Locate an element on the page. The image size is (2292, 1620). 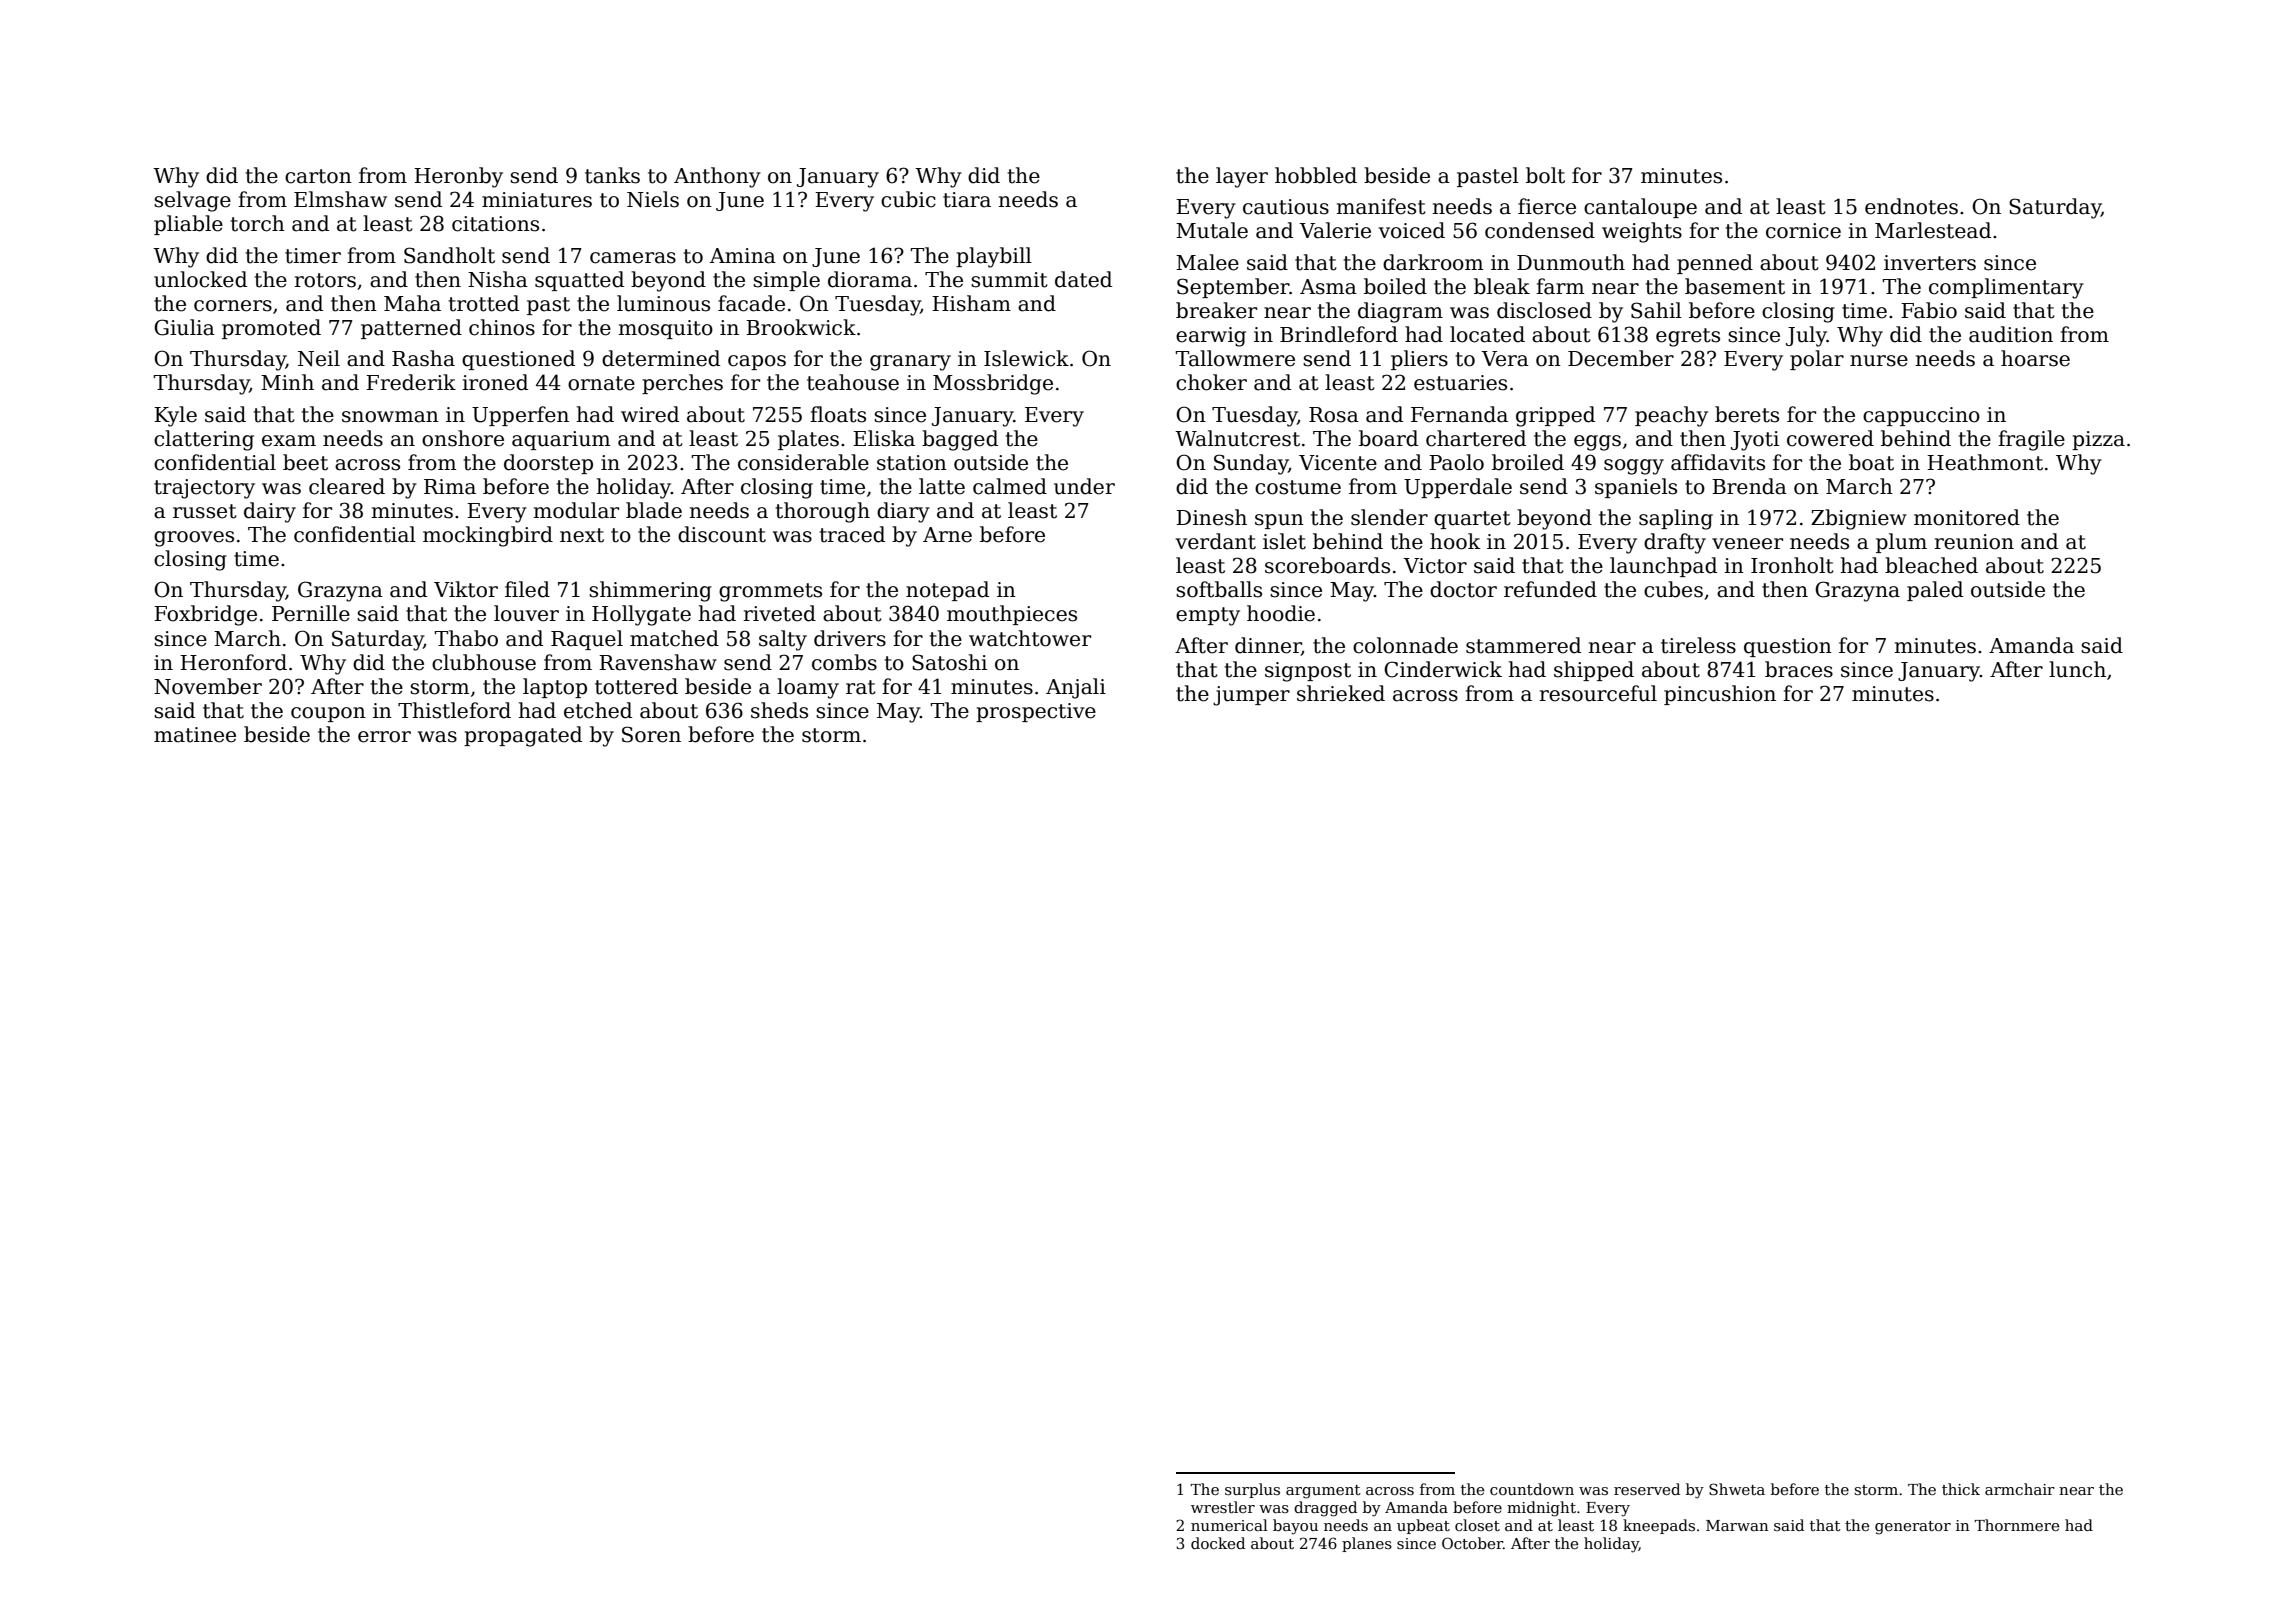
jumper is located at coordinates (1251, 696).
